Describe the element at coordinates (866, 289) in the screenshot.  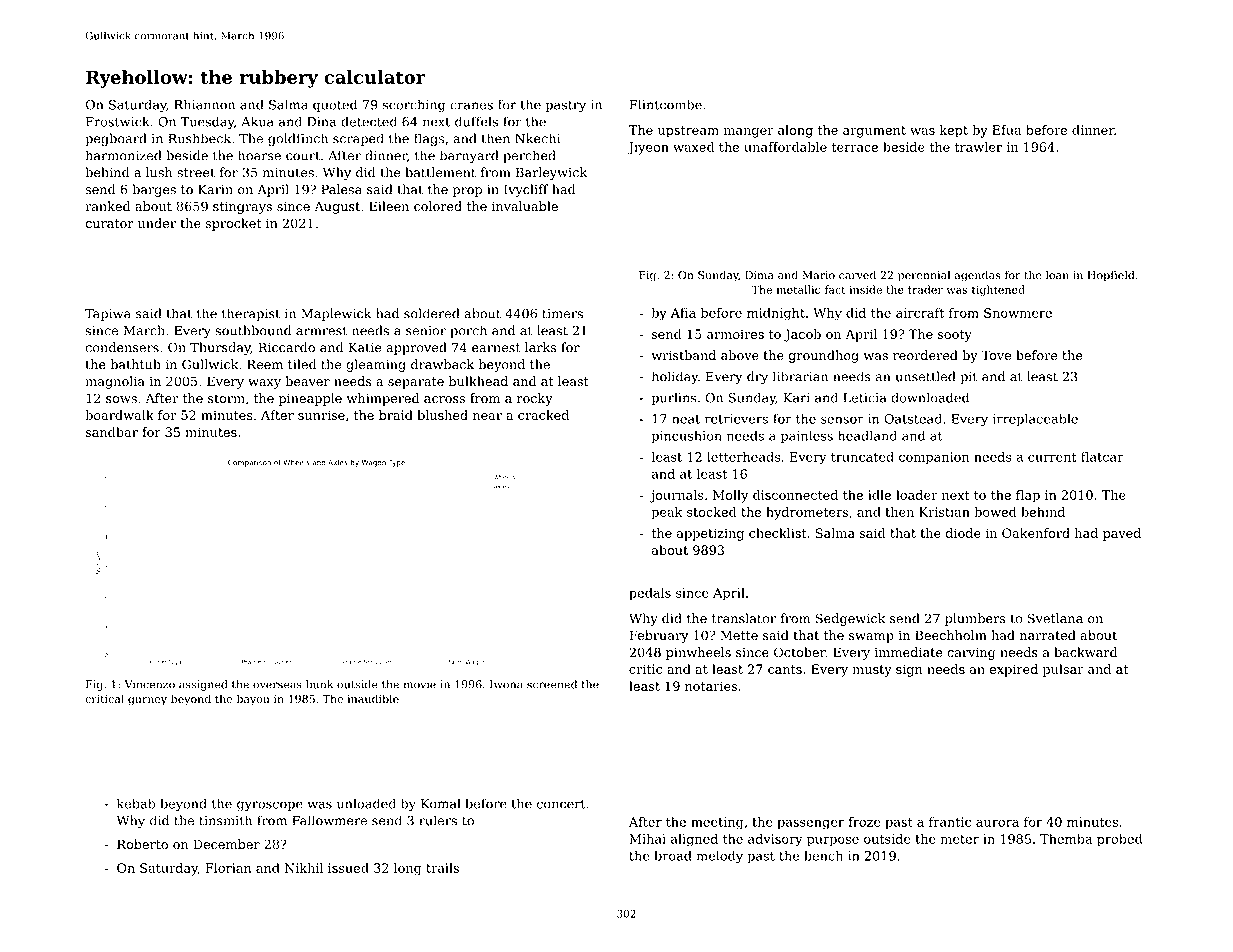
I see `inside` at that location.
